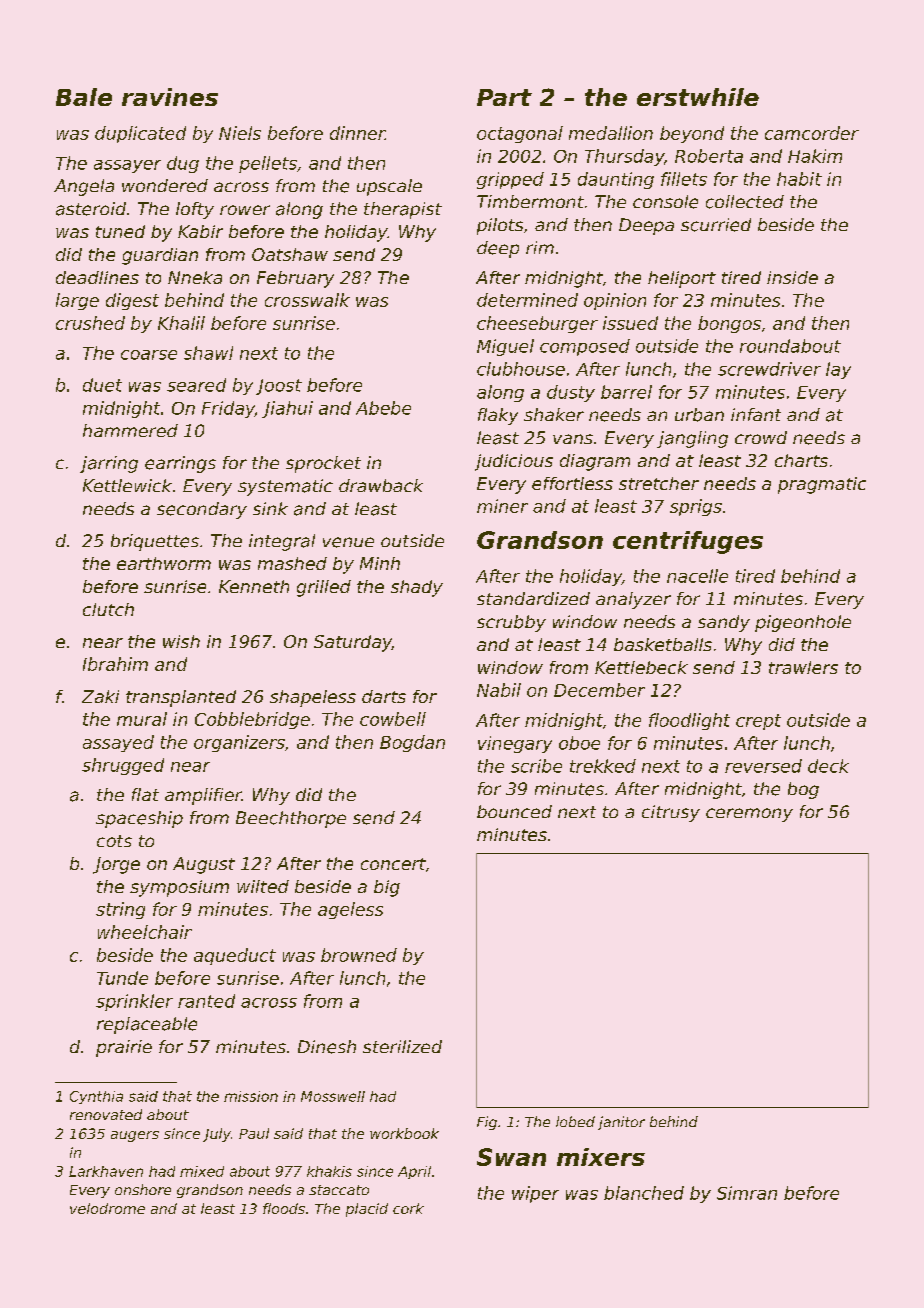  Describe the element at coordinates (698, 97) in the document. I see `erstwhile` at that location.
